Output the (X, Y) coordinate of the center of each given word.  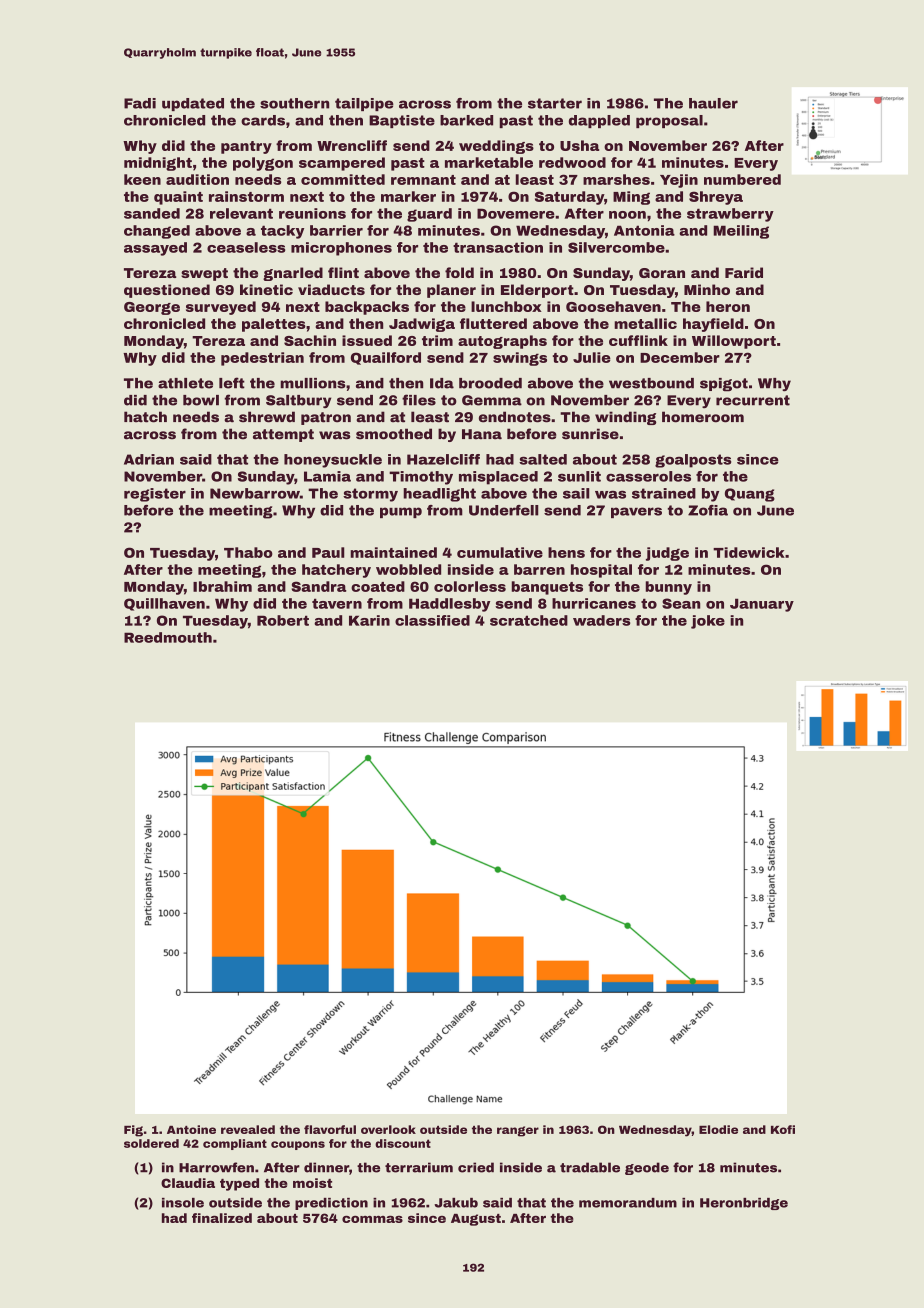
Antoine (191, 1129)
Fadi (140, 103)
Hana (482, 434)
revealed (248, 1129)
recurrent (753, 400)
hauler (713, 103)
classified (432, 620)
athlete (185, 383)
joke (708, 622)
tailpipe (364, 104)
